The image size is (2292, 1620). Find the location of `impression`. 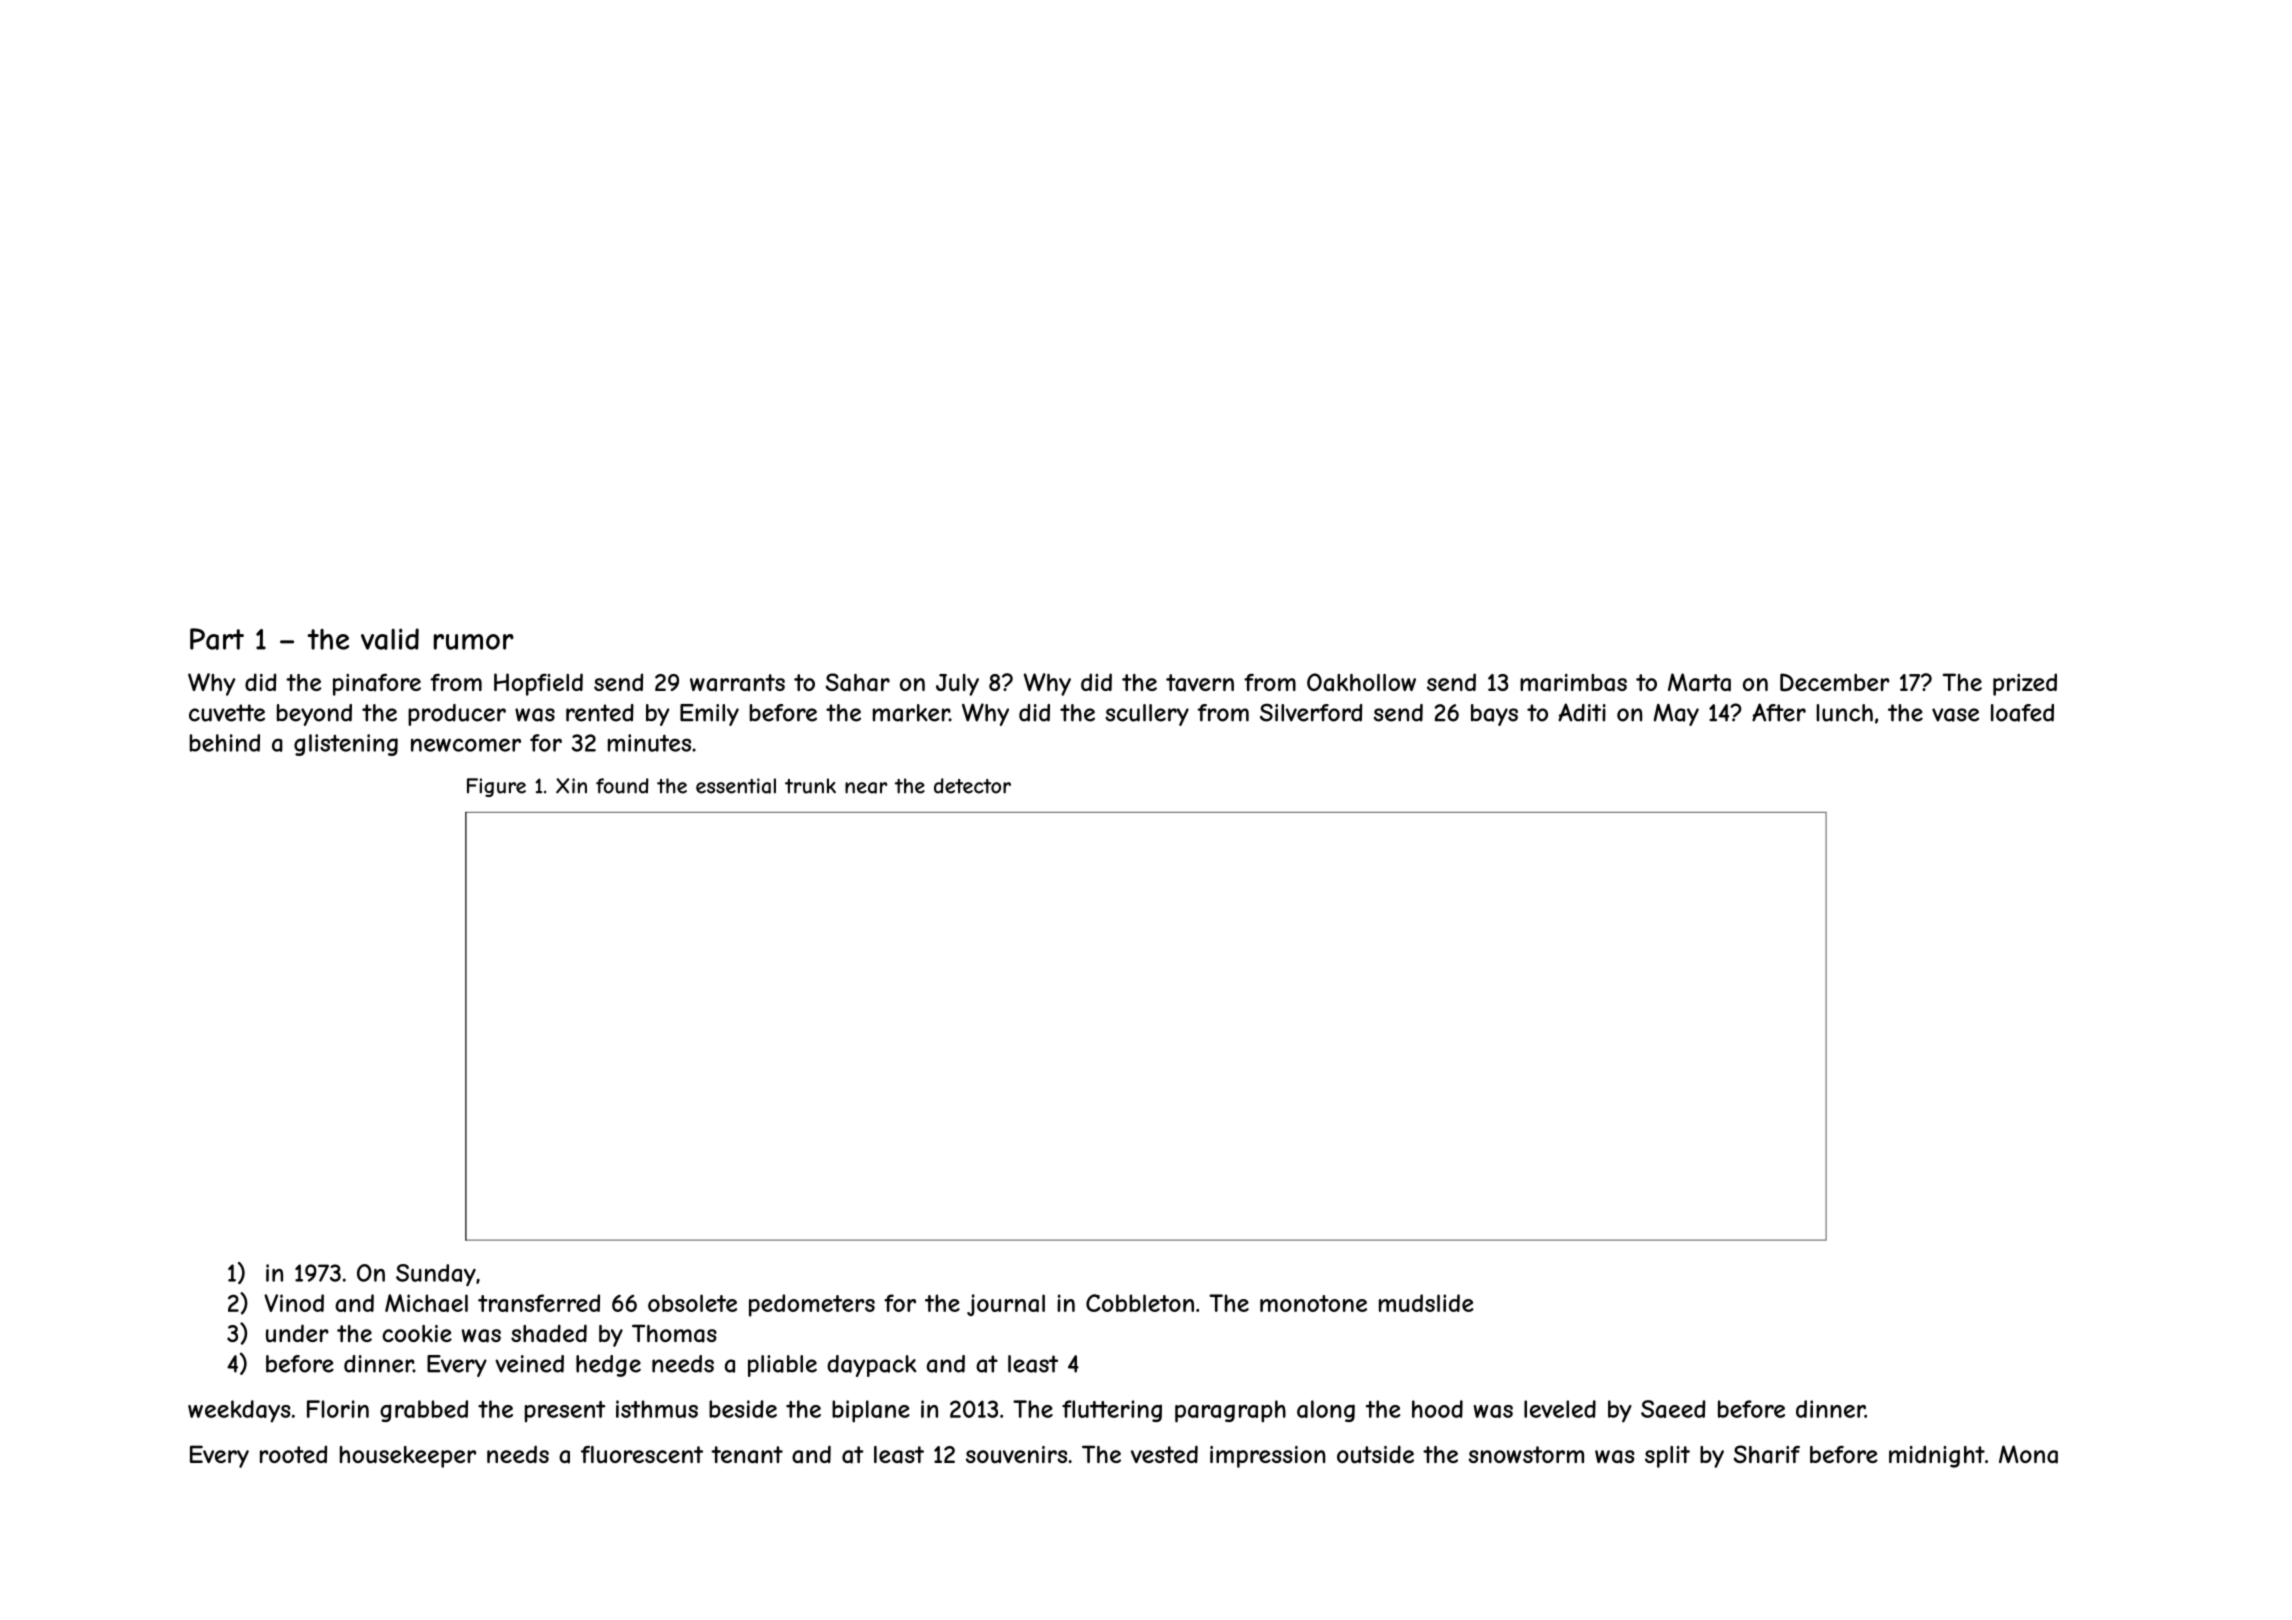

impression is located at coordinates (1268, 1457).
